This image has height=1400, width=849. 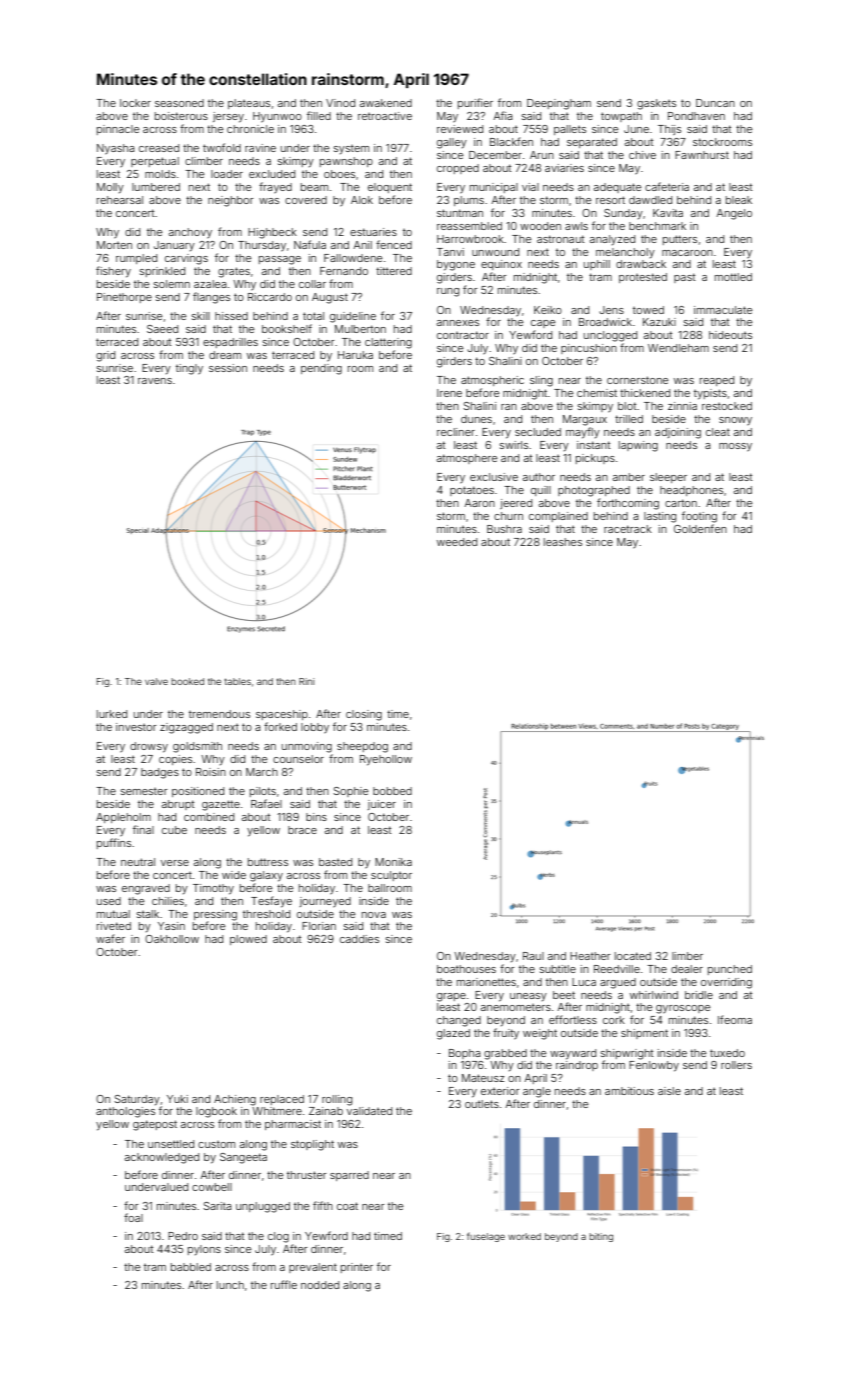 I want to click on locker, so click(x=135, y=103).
